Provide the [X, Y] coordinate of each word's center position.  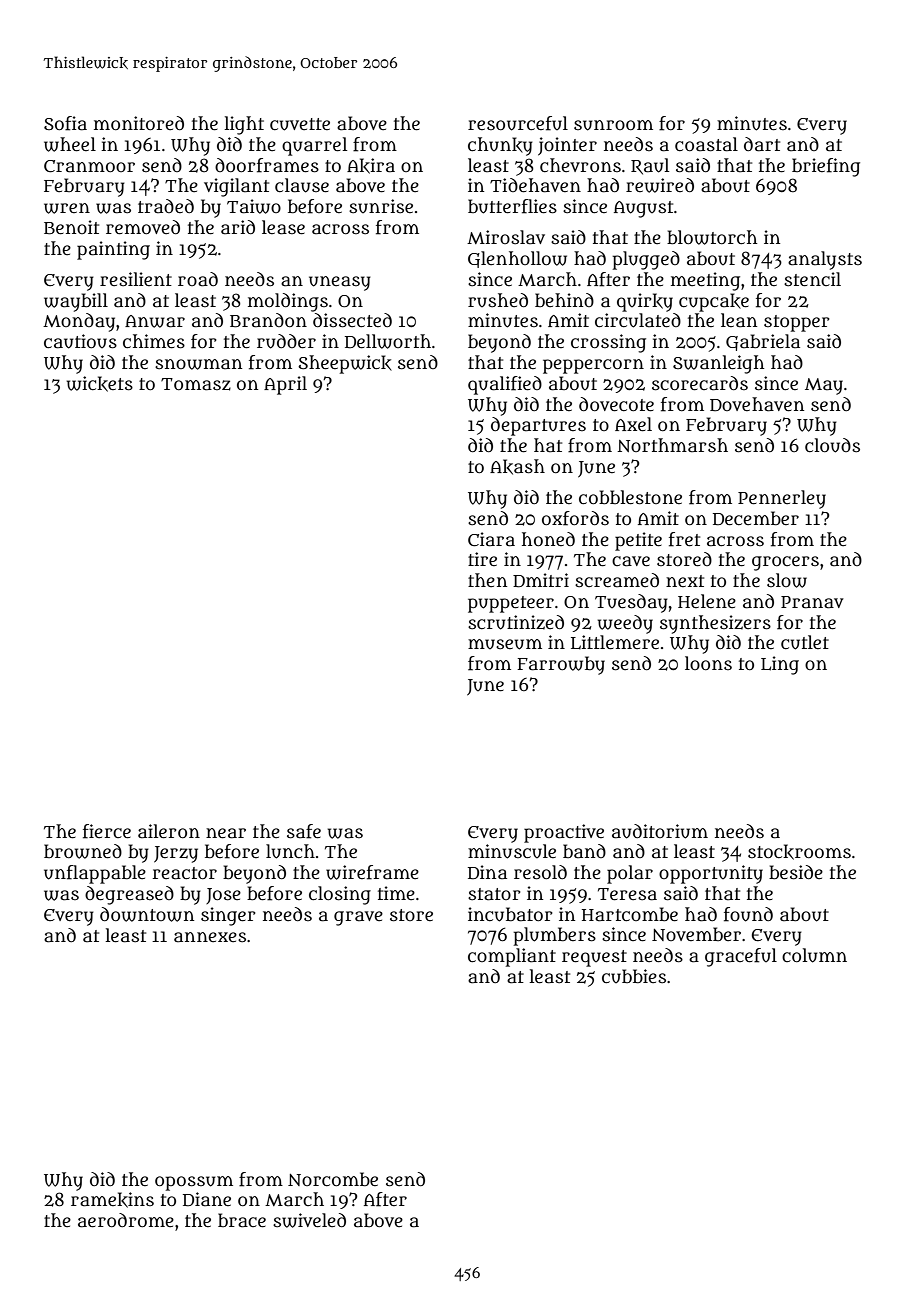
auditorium [660, 831]
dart [762, 144]
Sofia [65, 123]
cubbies [634, 976]
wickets [100, 384]
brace [242, 1220]
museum [505, 644]
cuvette [300, 124]
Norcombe [333, 1179]
